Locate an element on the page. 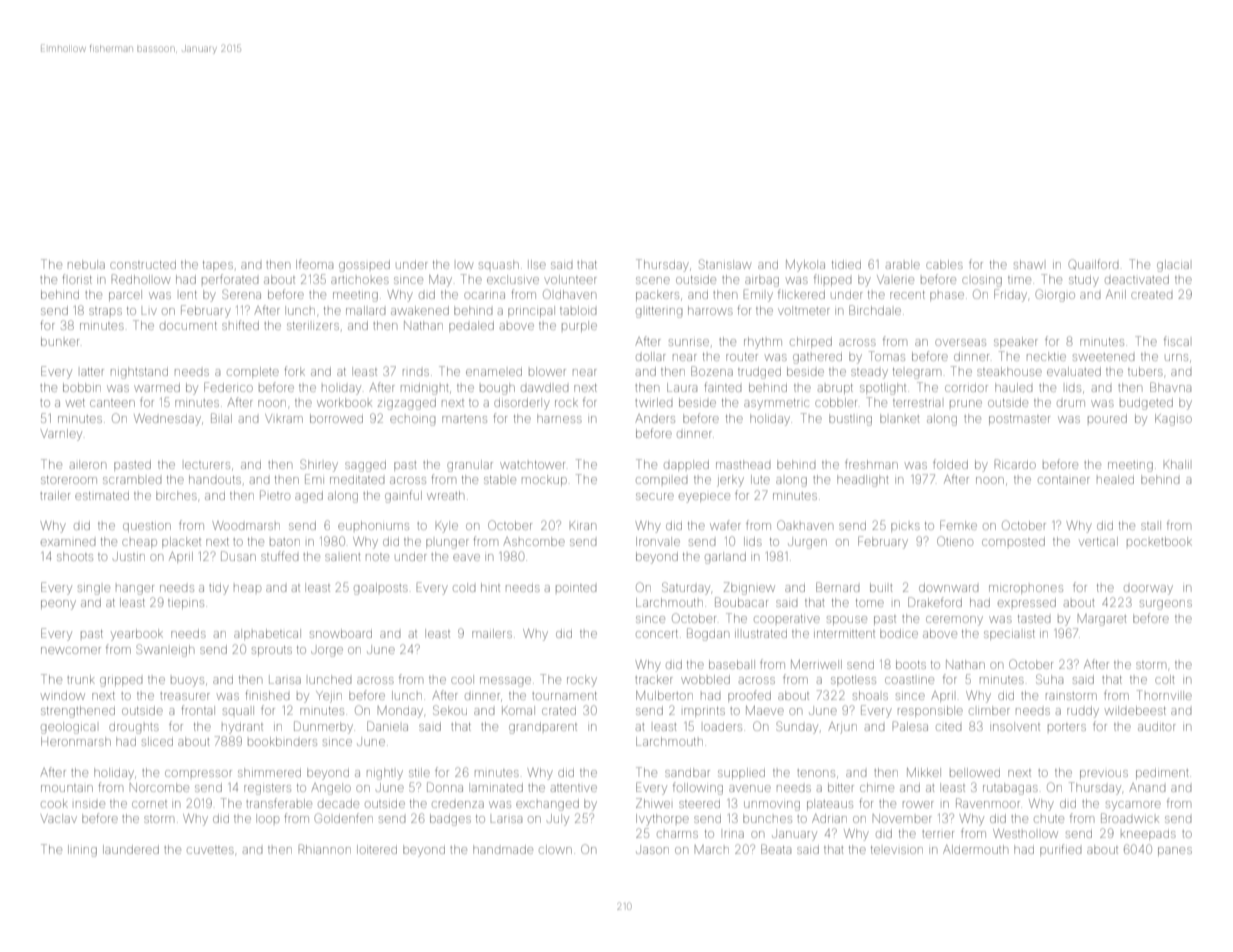 The width and height of the page is (1233, 952). telegram is located at coordinates (917, 373).
